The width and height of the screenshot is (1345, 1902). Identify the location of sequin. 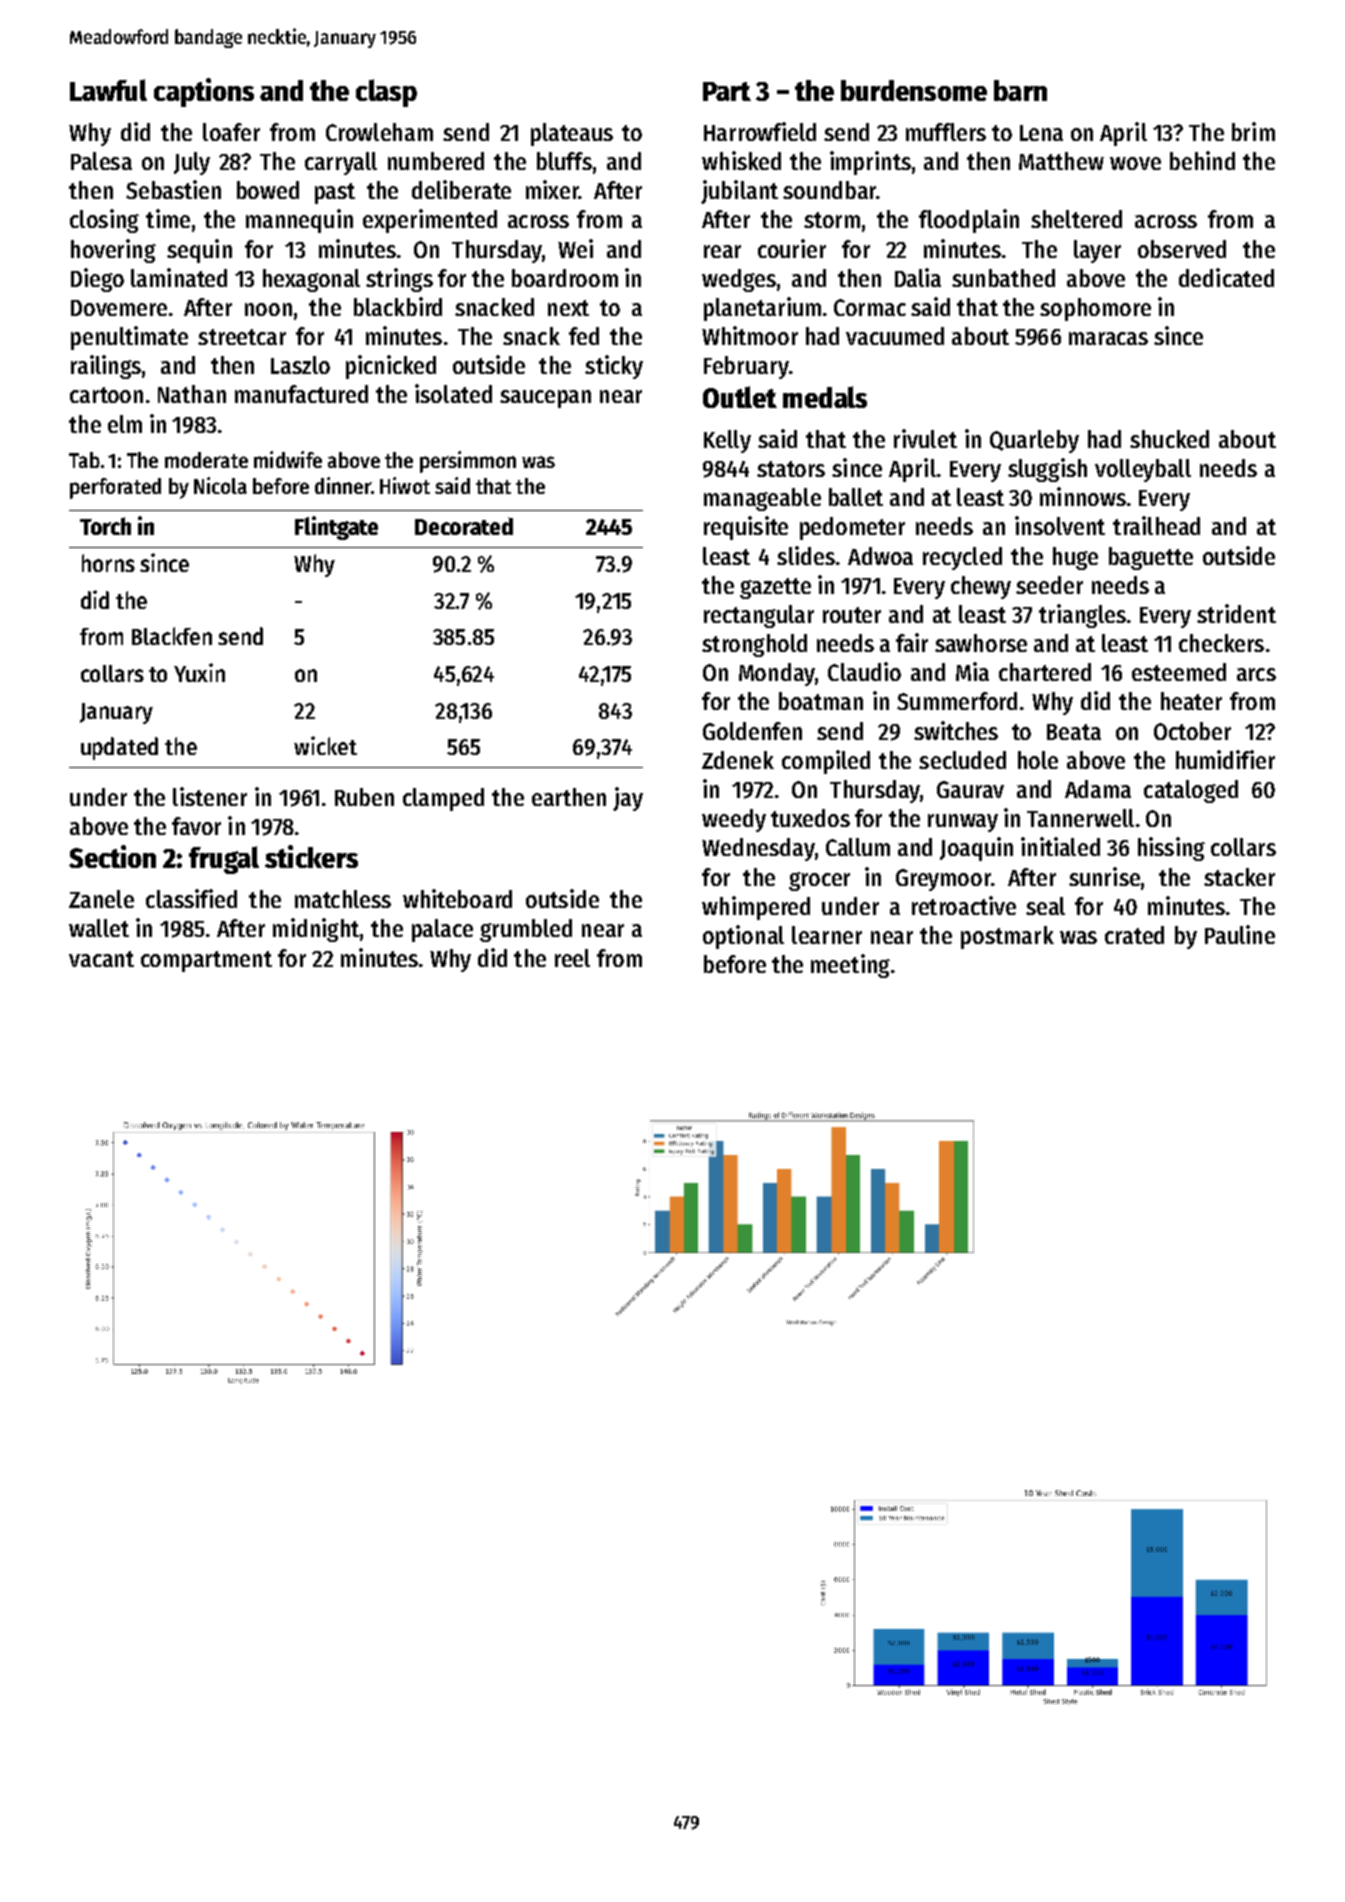
(199, 251).
